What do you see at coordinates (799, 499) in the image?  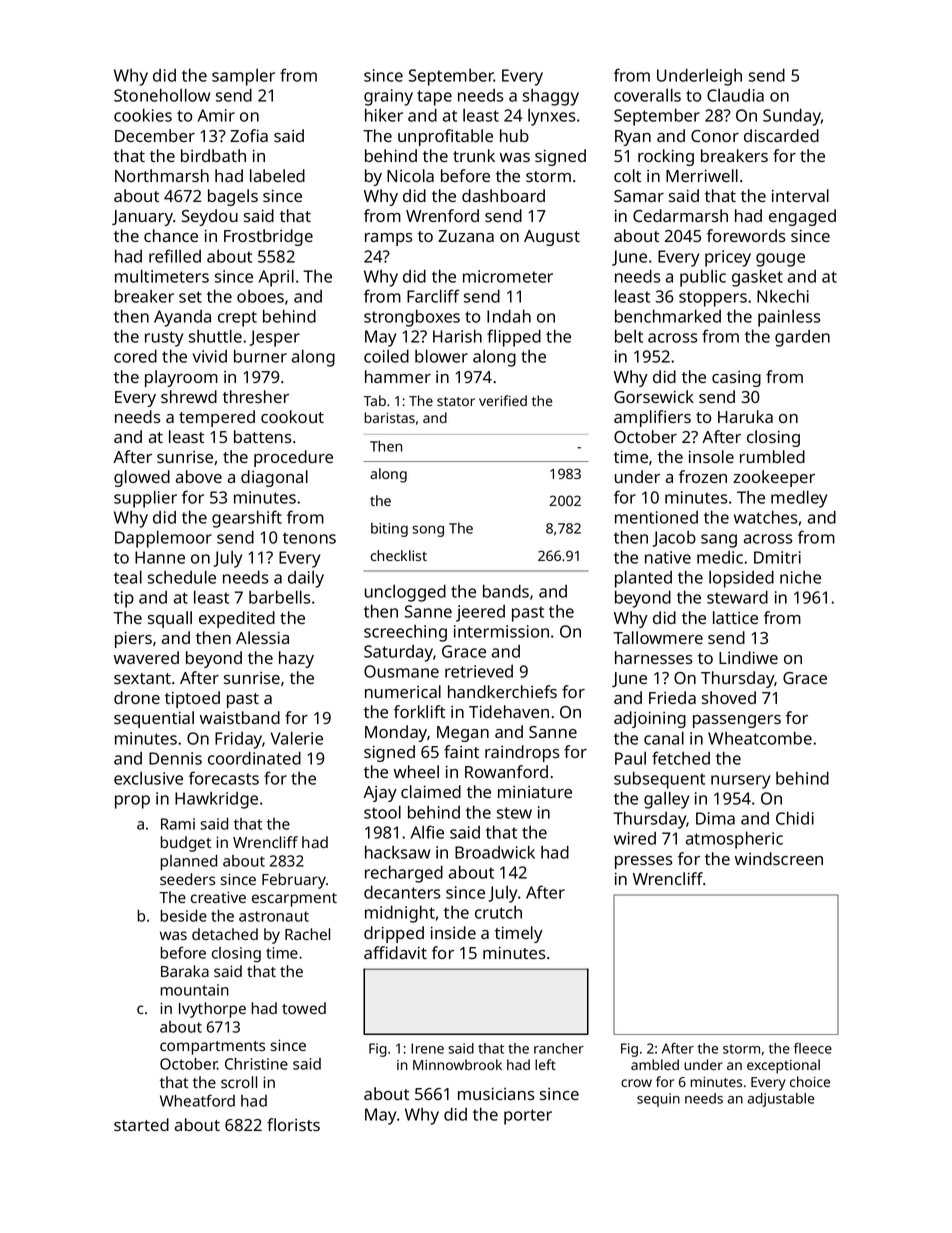 I see `medley` at bounding box center [799, 499].
